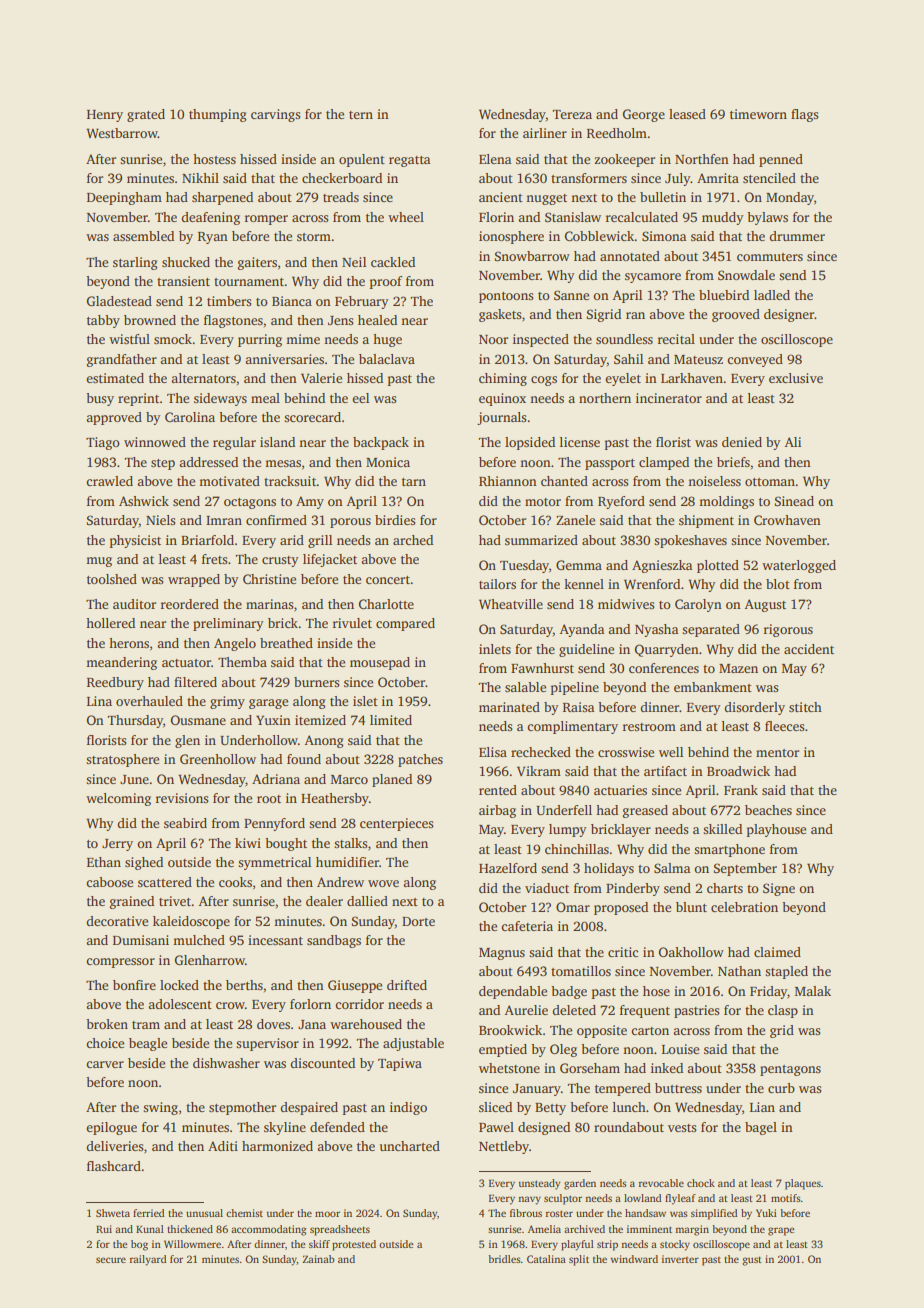 Image resolution: width=924 pixels, height=1308 pixels. What do you see at coordinates (541, 340) in the screenshot?
I see `inspected` at bounding box center [541, 340].
